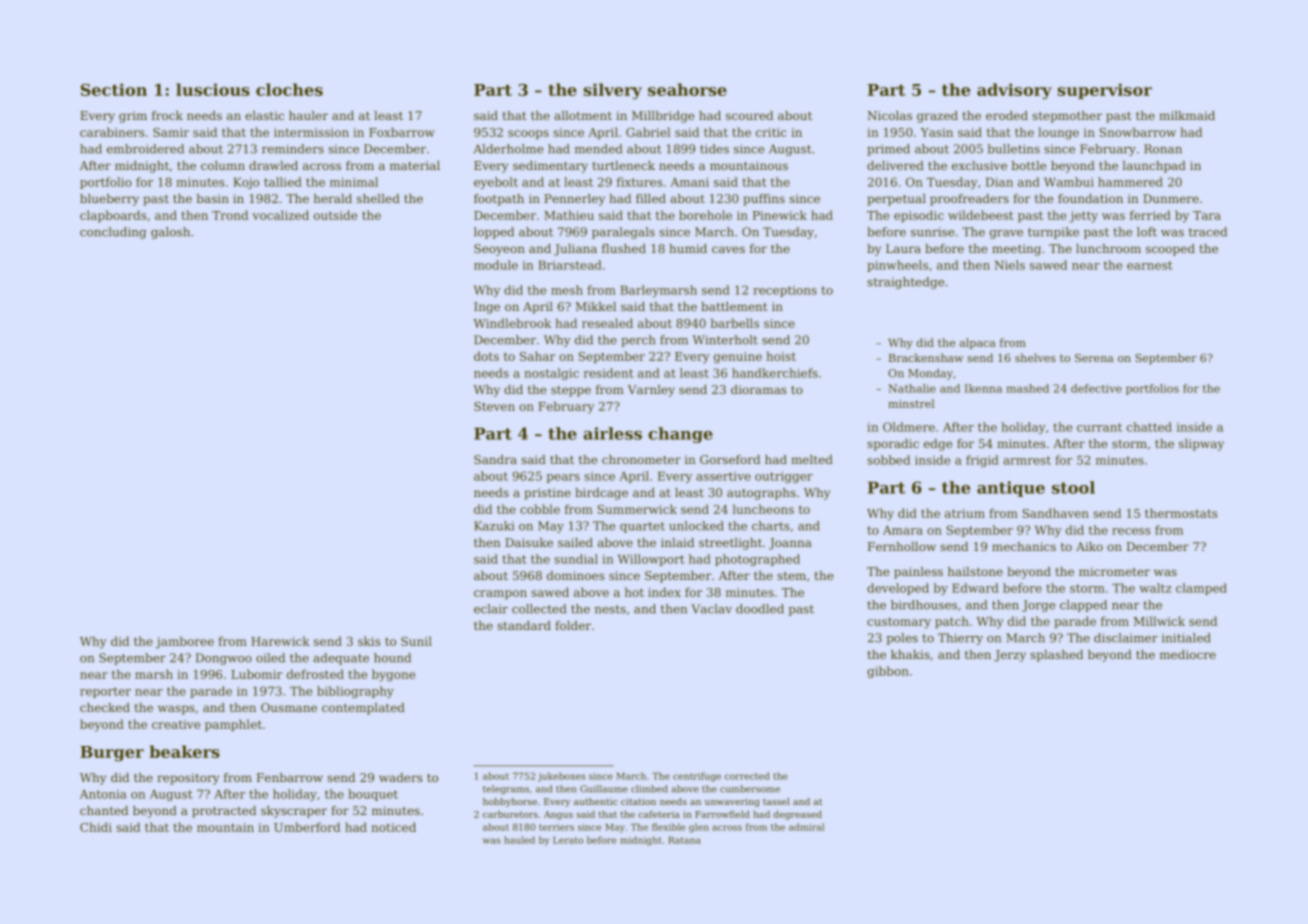  What do you see at coordinates (1013, 149) in the screenshot?
I see `bulletins` at bounding box center [1013, 149].
